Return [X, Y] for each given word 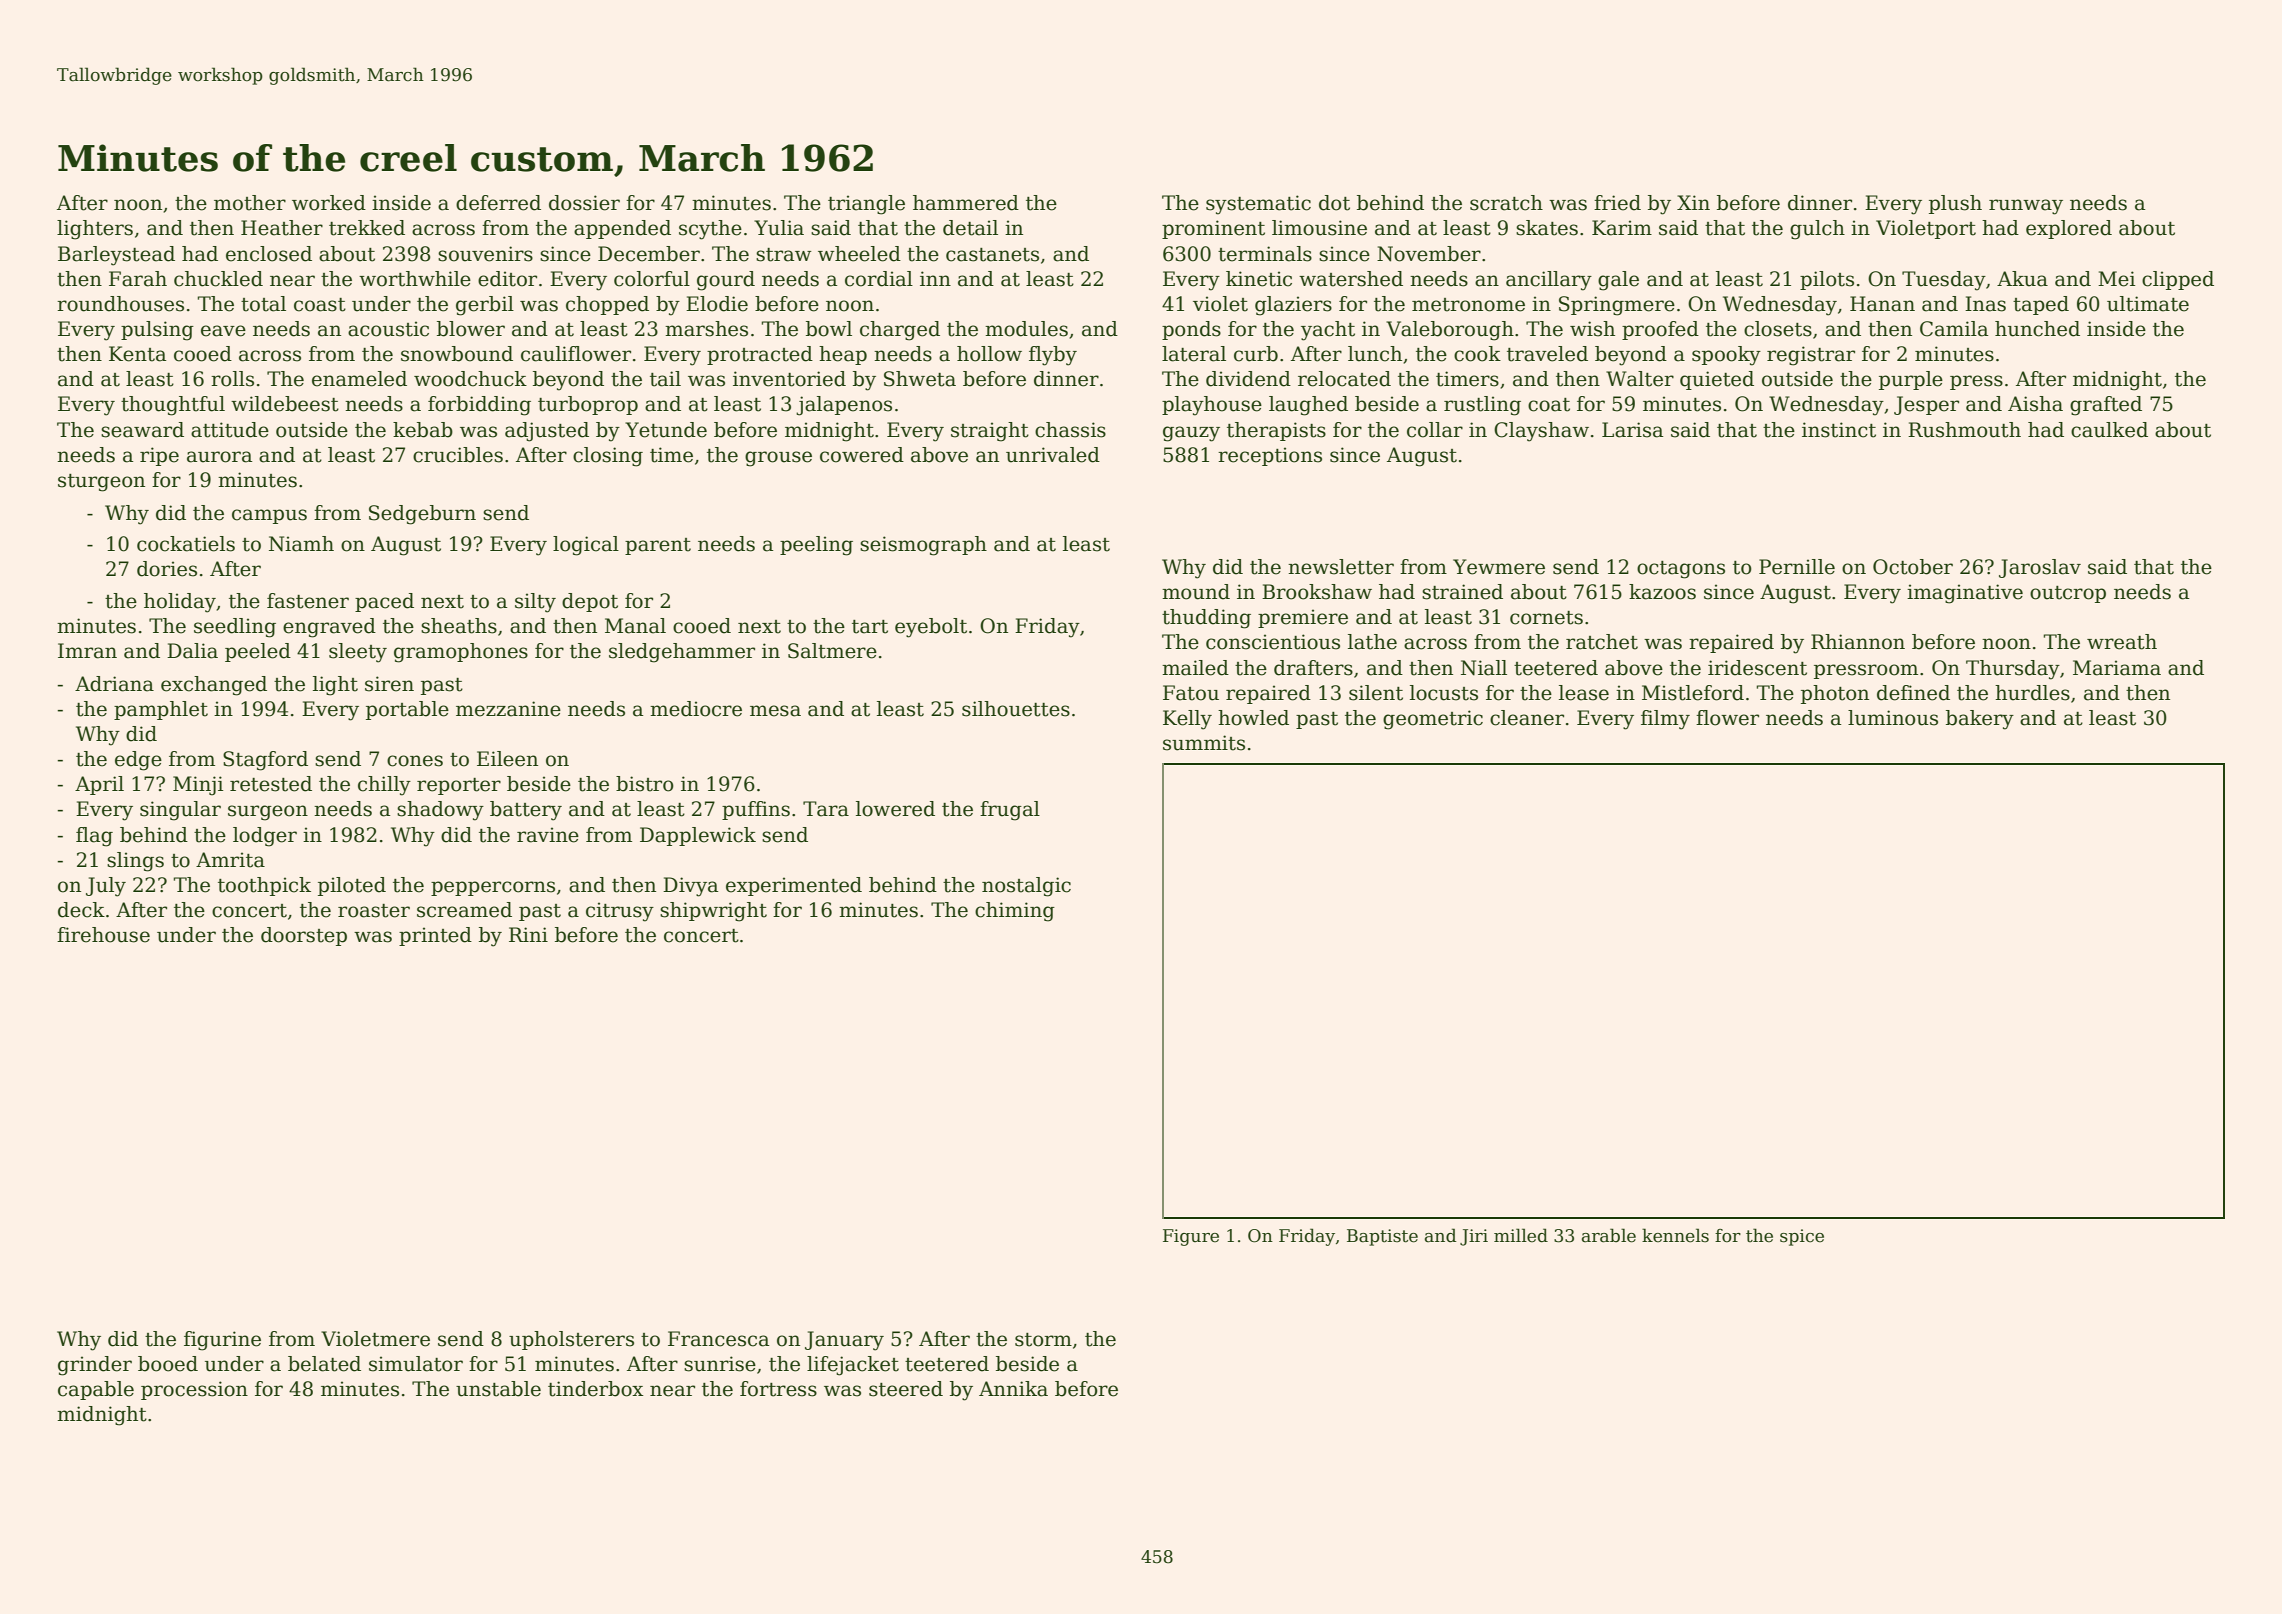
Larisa [1632, 430]
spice [1802, 1237]
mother [250, 203]
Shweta [920, 379]
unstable [498, 1389]
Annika [1013, 1389]
